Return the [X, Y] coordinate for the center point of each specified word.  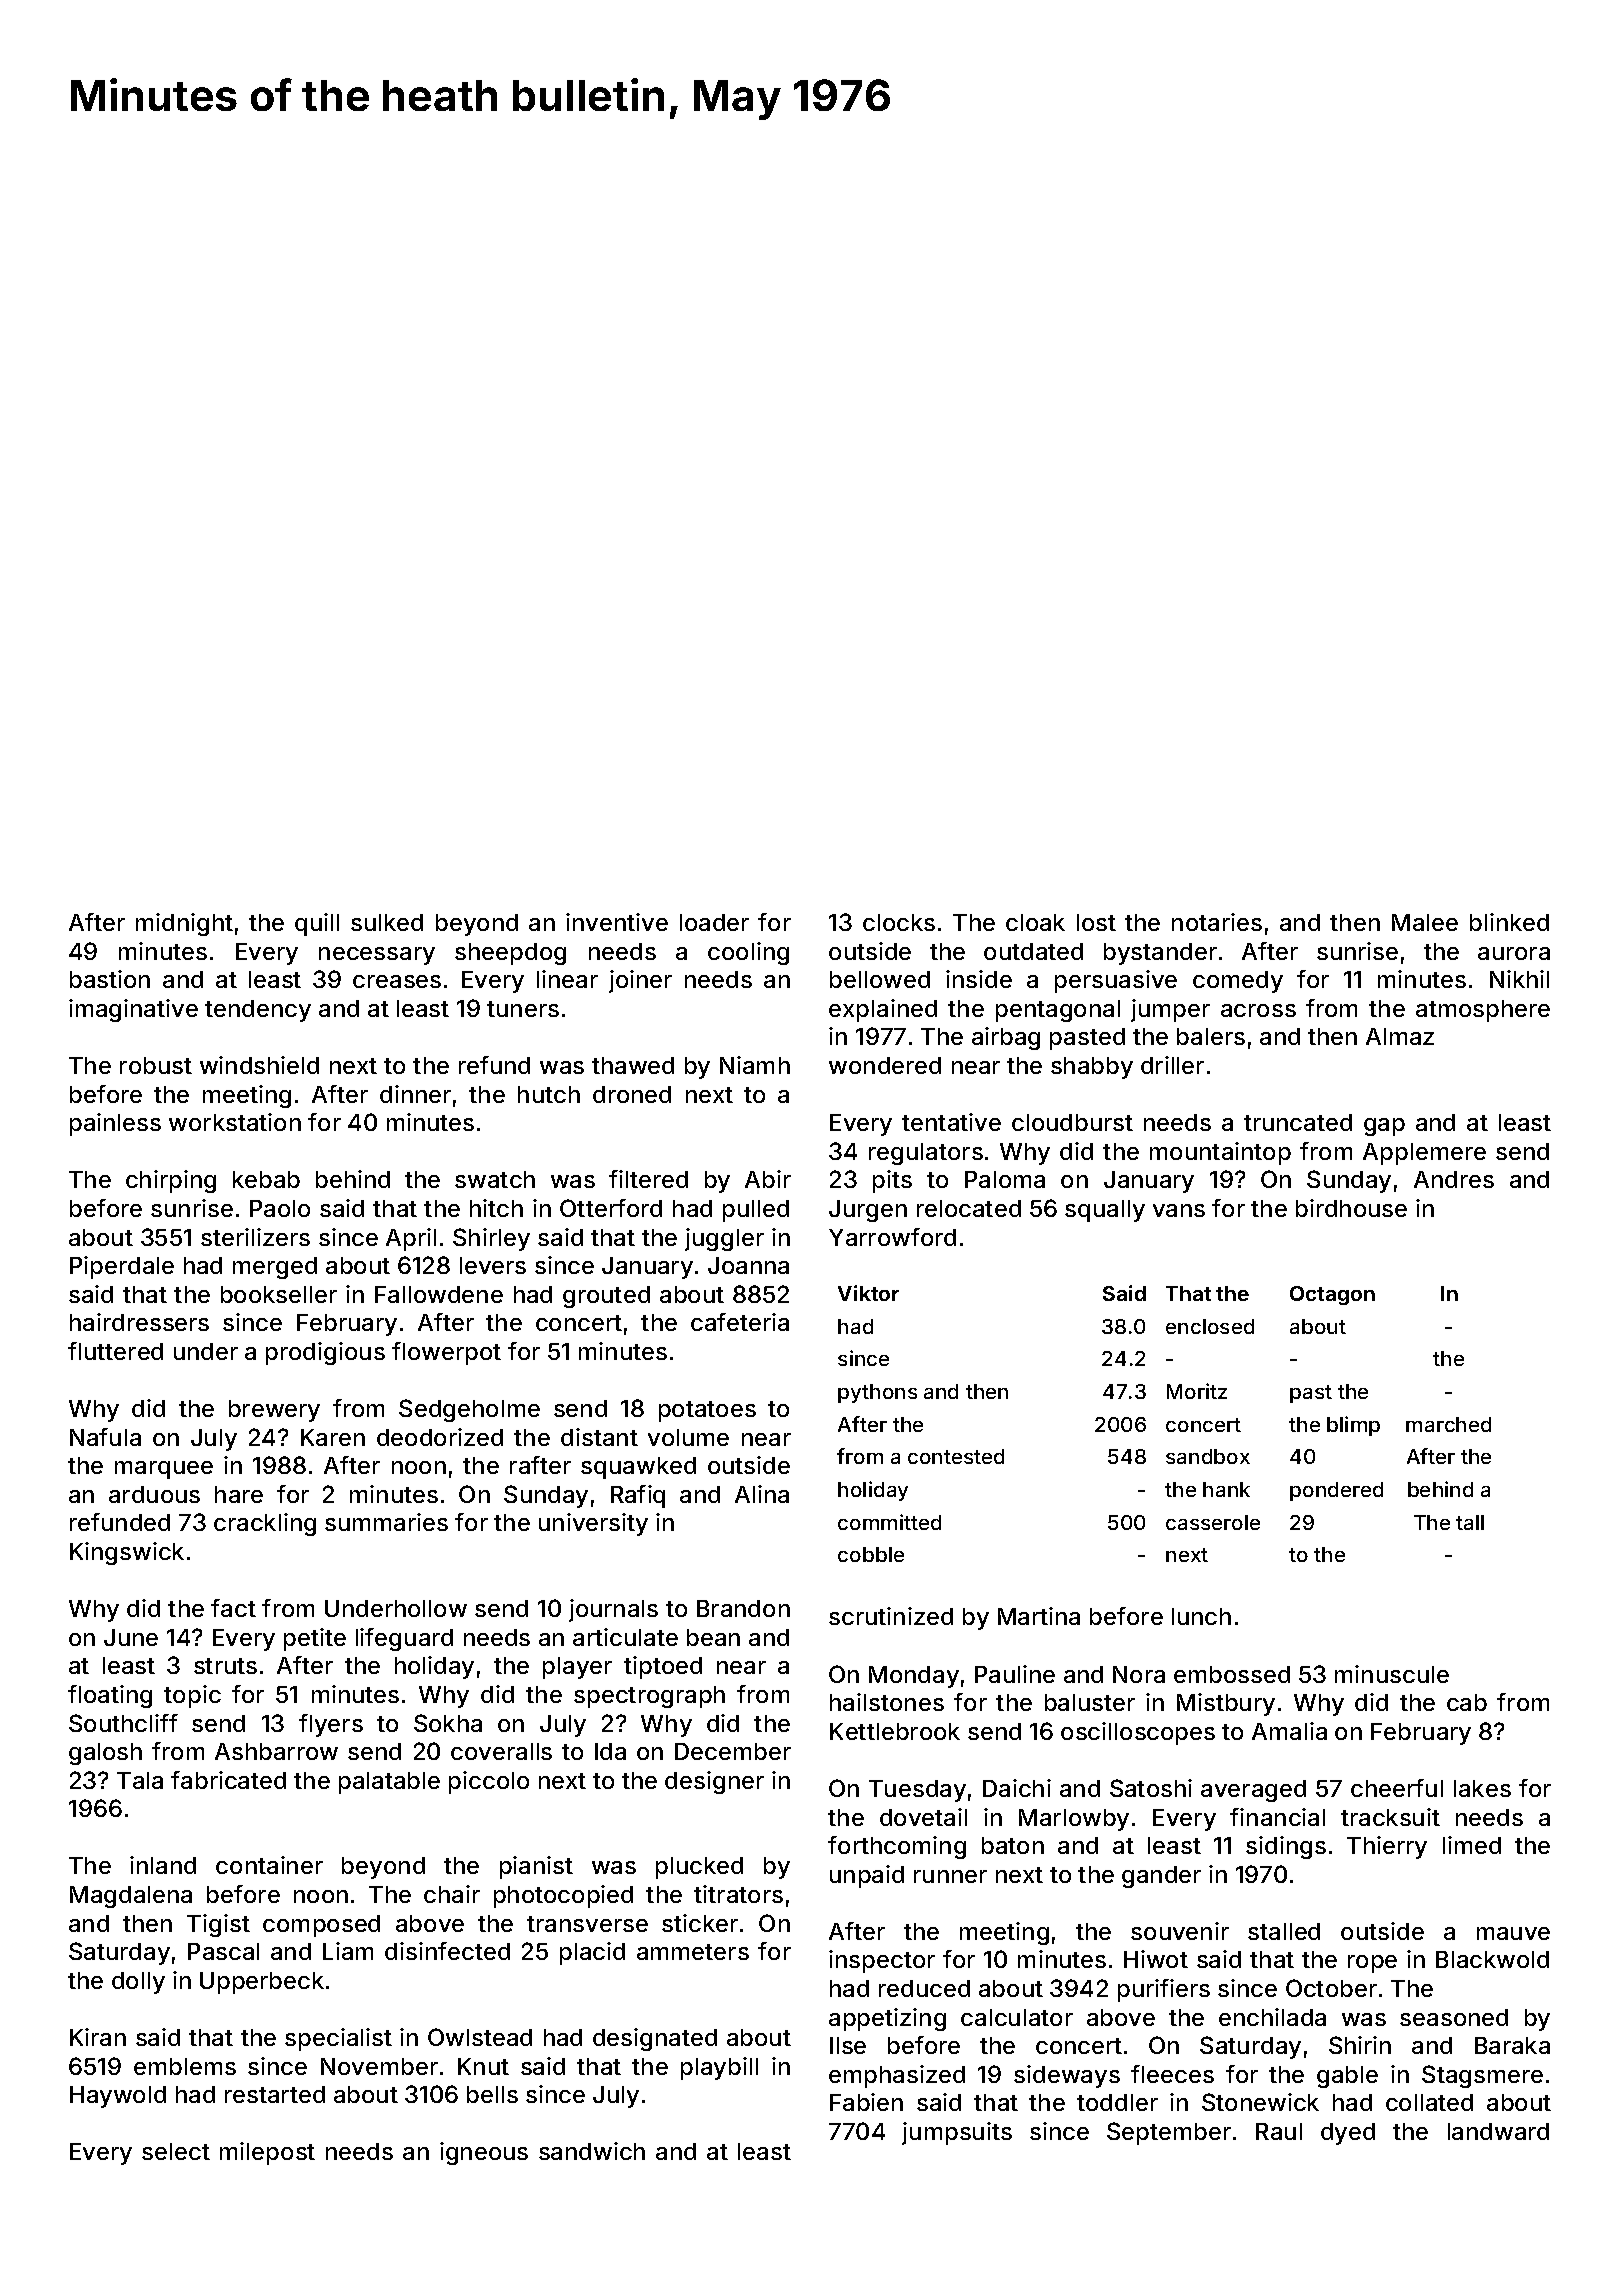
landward [1498, 2131]
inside [979, 979]
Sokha [448, 1723]
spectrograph [649, 1697]
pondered [1336, 1491]
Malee [1425, 922]
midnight [184, 924]
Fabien [866, 2102]
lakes [1482, 1788]
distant [599, 1437]
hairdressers [139, 1322]
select [176, 2151]
